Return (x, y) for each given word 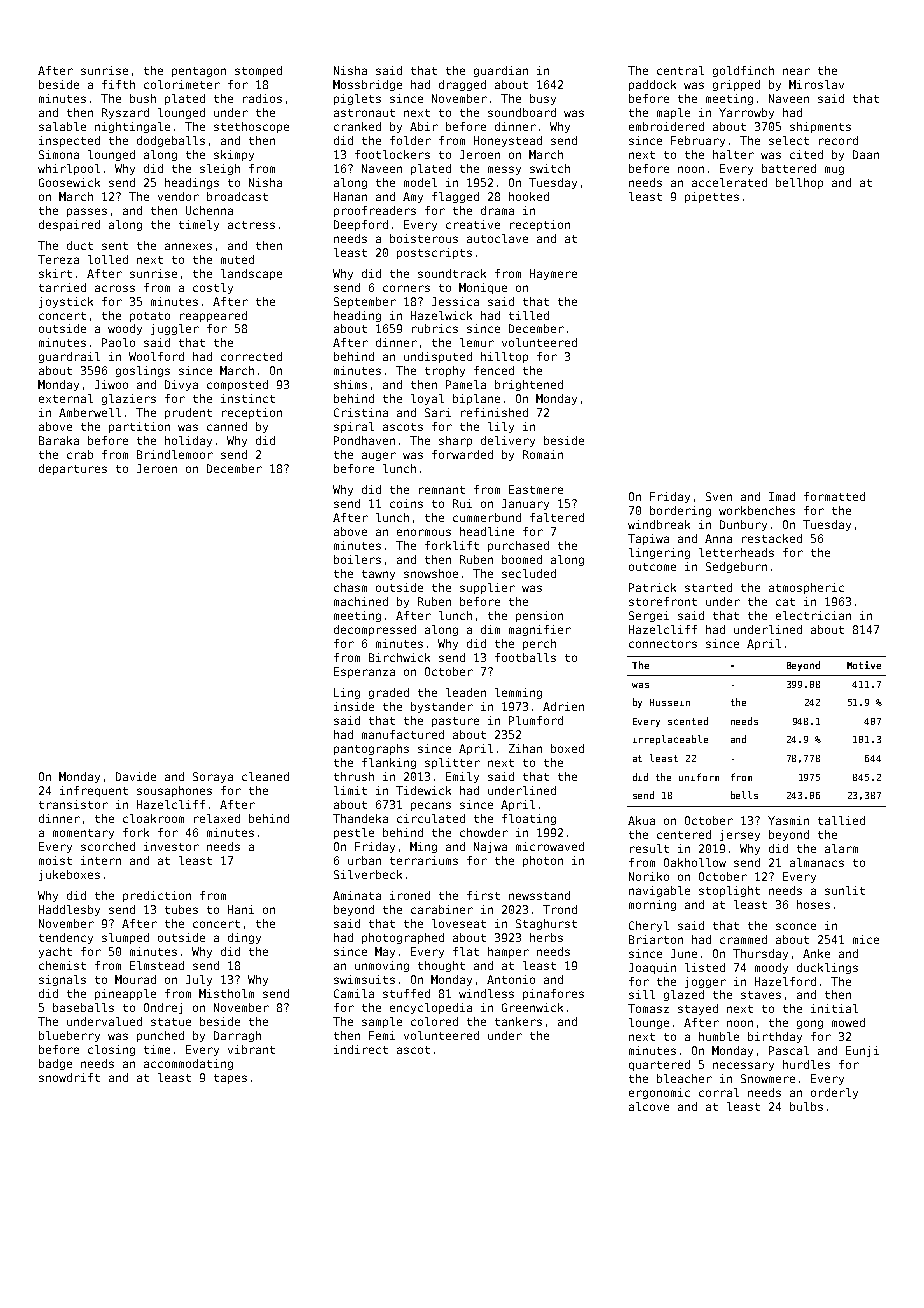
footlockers (392, 154)
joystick (66, 302)
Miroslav (816, 84)
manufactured (403, 734)
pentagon (199, 72)
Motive (864, 665)
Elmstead (157, 965)
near (796, 71)
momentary (83, 834)
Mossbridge (367, 85)
